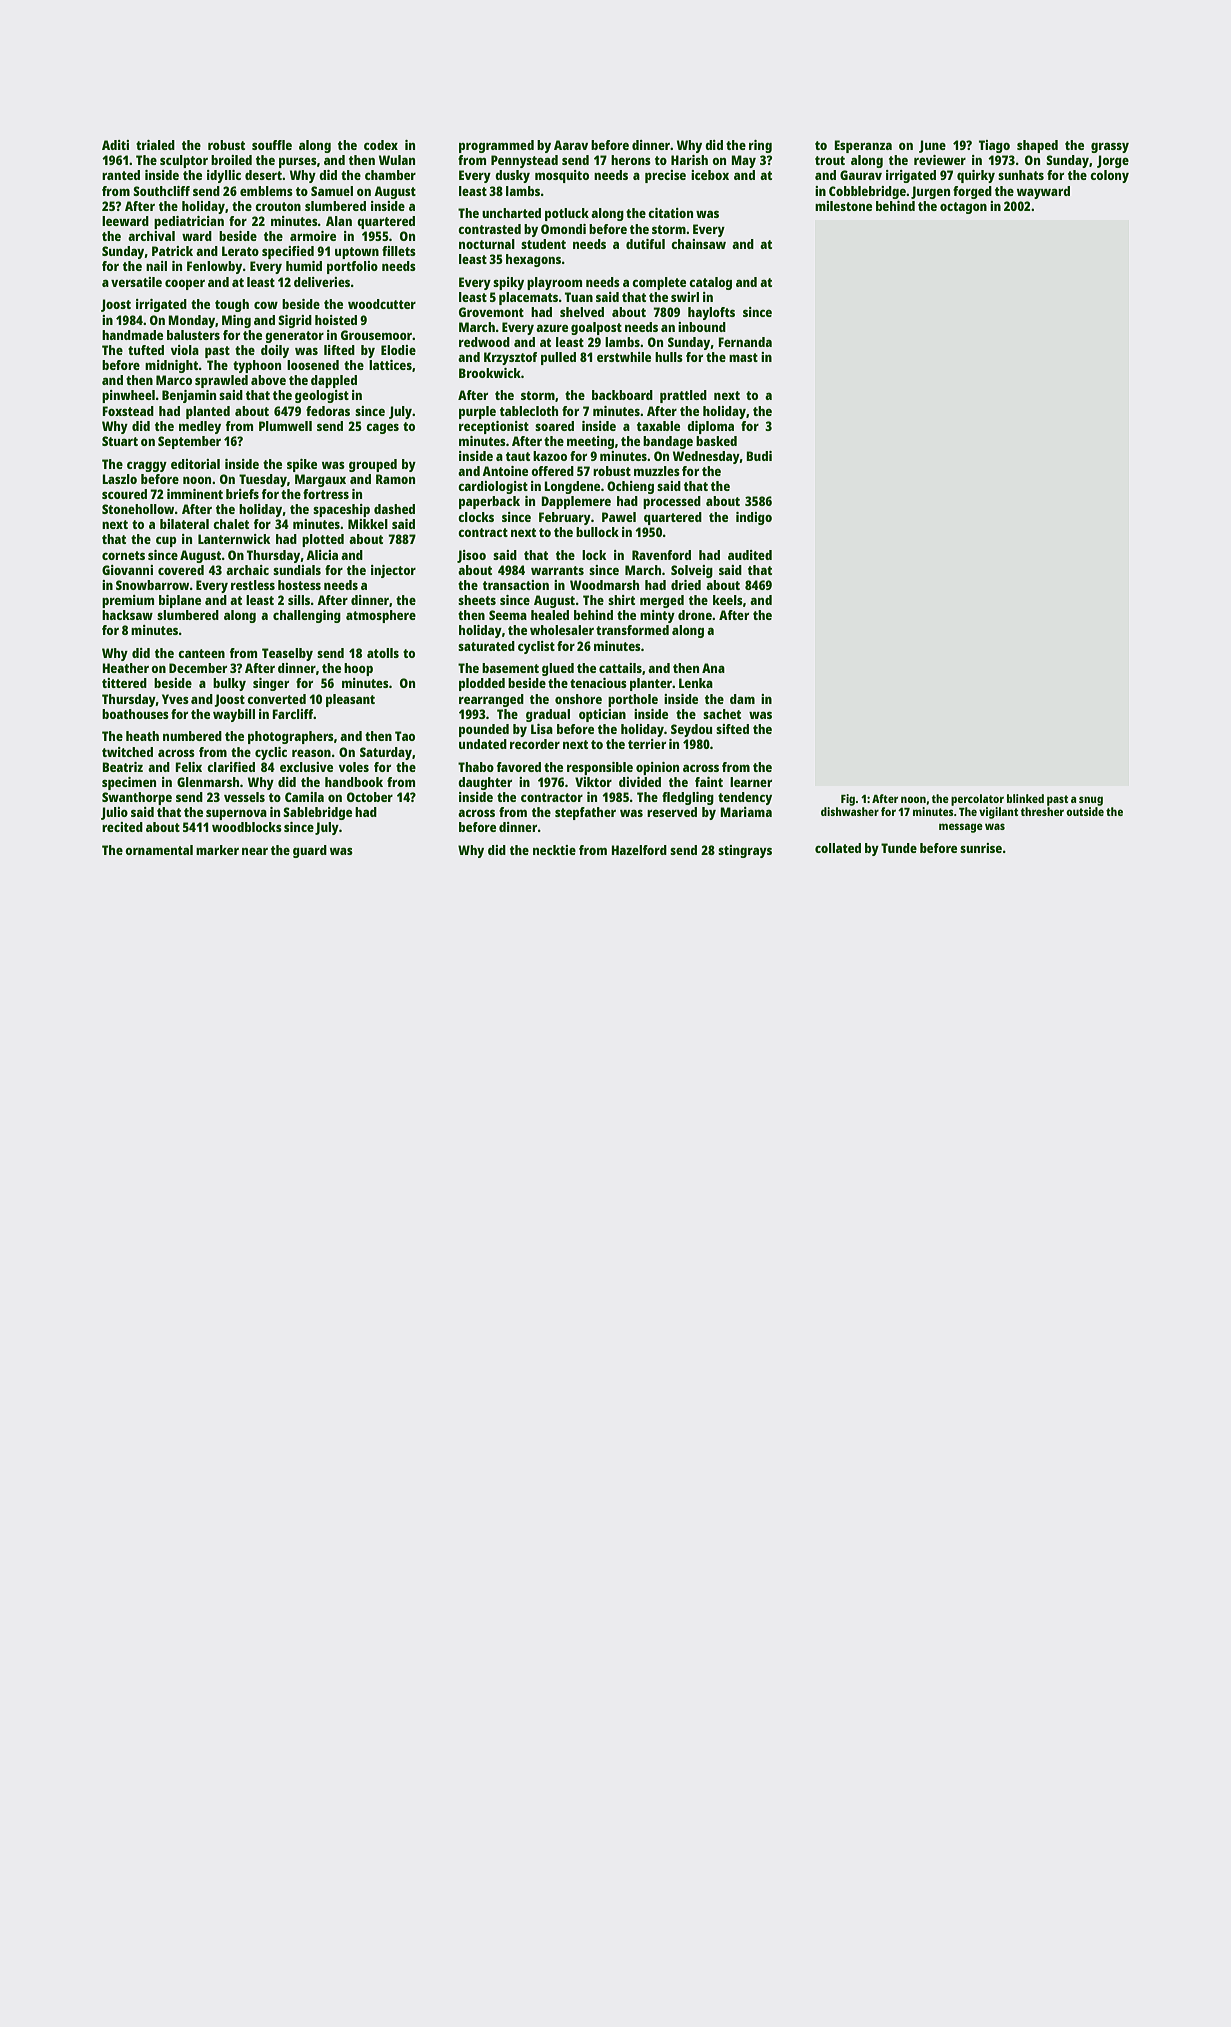 The height and width of the image is (2027, 1231). Describe the element at coordinates (115, 145) in the image. I see `Aditi` at that location.
